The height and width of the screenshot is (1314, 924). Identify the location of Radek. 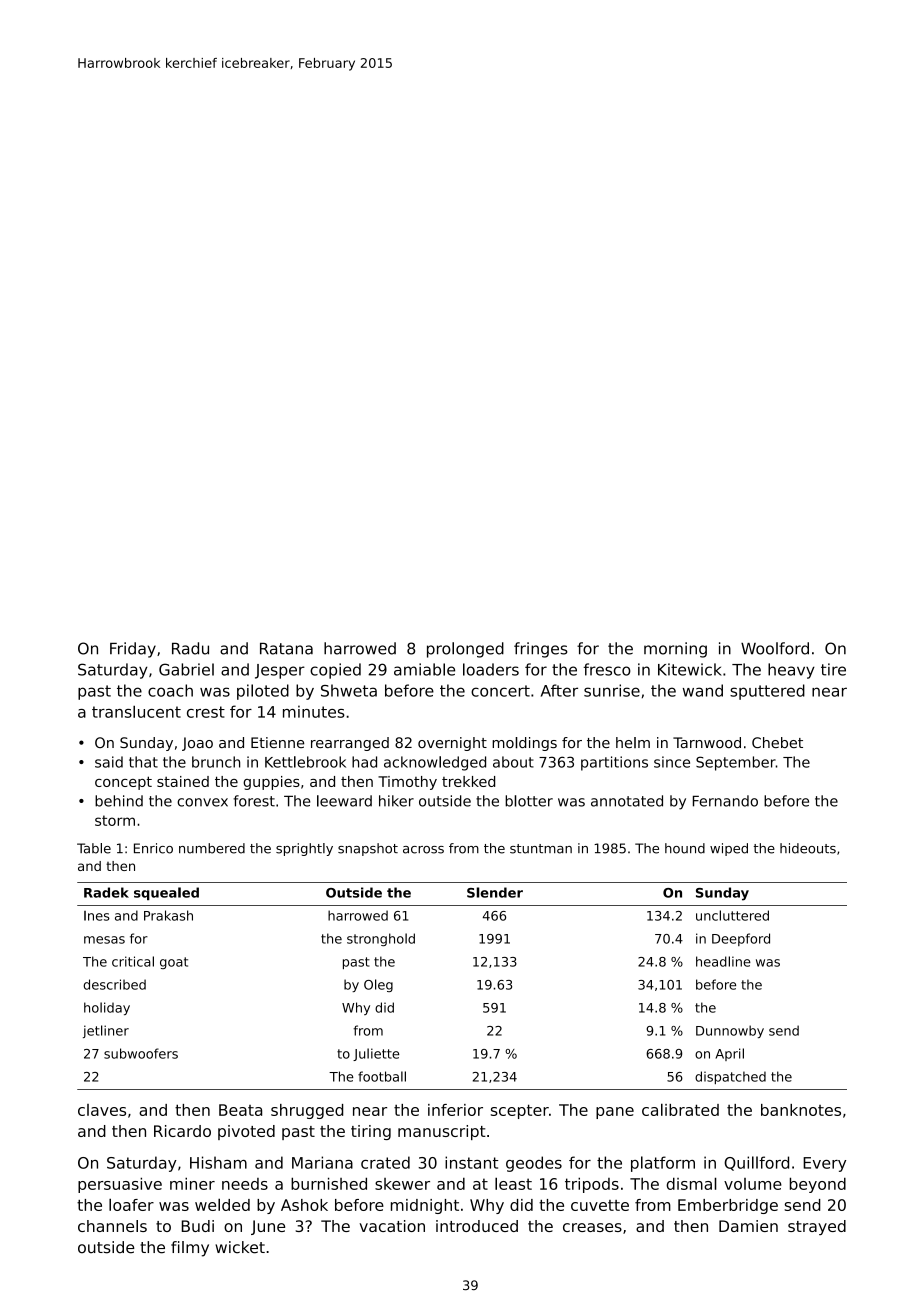
(106, 892).
